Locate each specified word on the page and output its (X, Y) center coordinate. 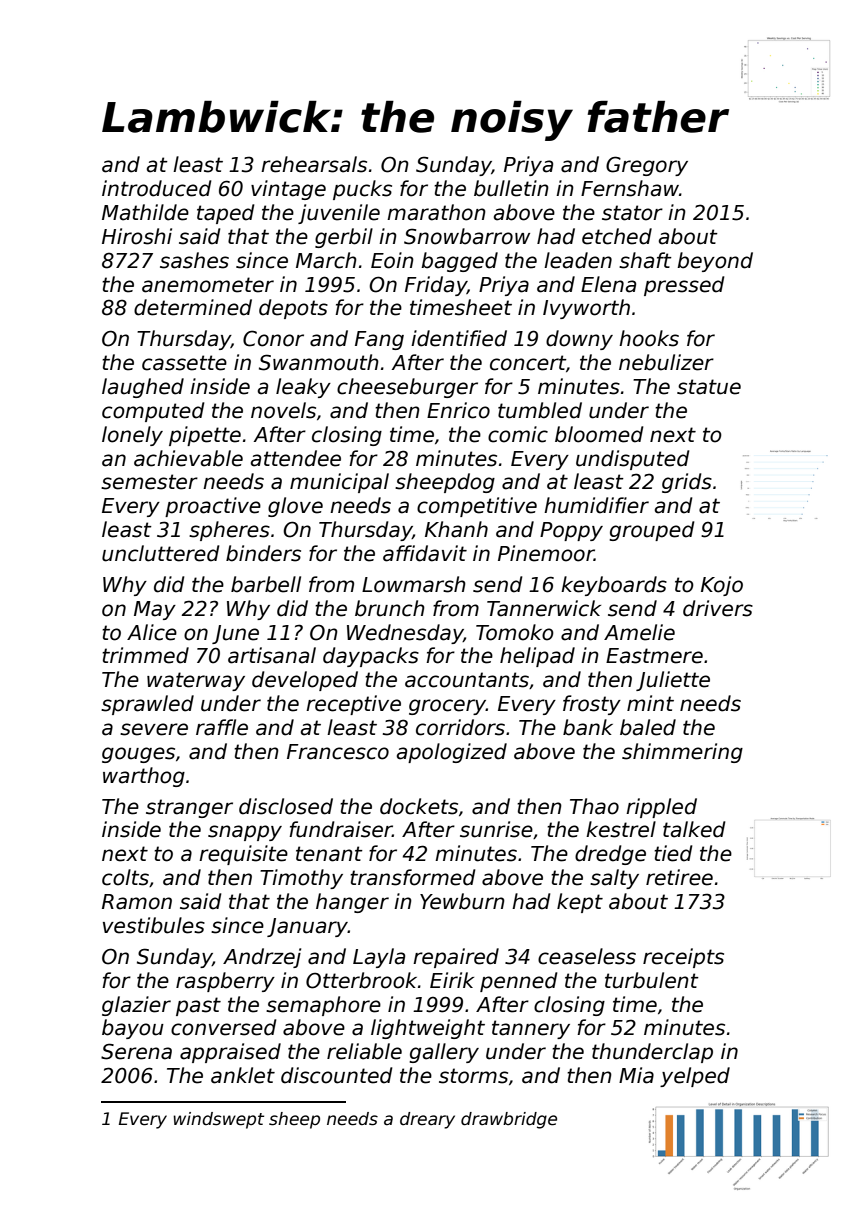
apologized (452, 753)
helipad (537, 657)
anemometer (208, 285)
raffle (222, 727)
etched (617, 236)
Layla (379, 958)
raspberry (225, 982)
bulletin (511, 188)
